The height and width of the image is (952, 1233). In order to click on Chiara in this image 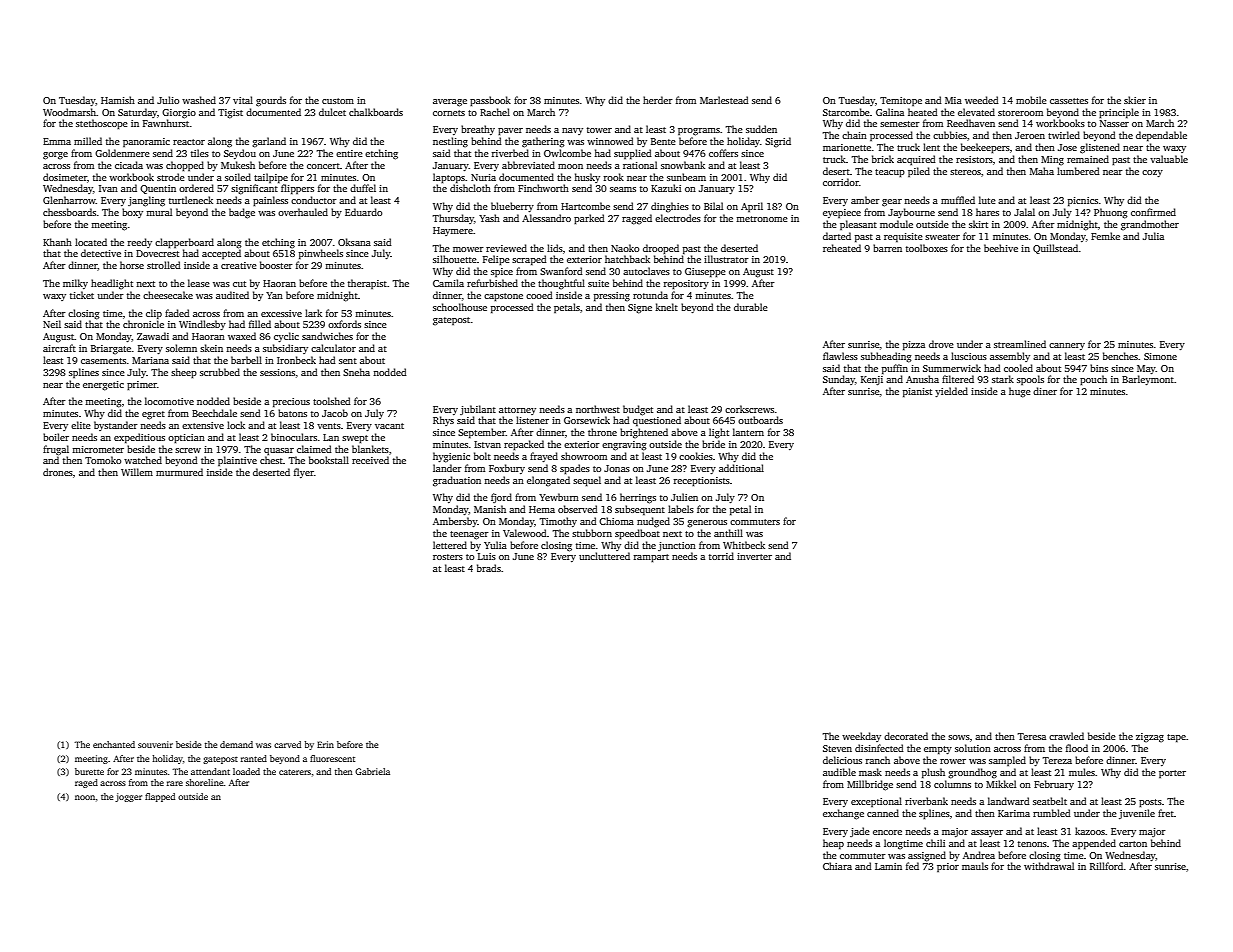, I will do `click(837, 866)`.
